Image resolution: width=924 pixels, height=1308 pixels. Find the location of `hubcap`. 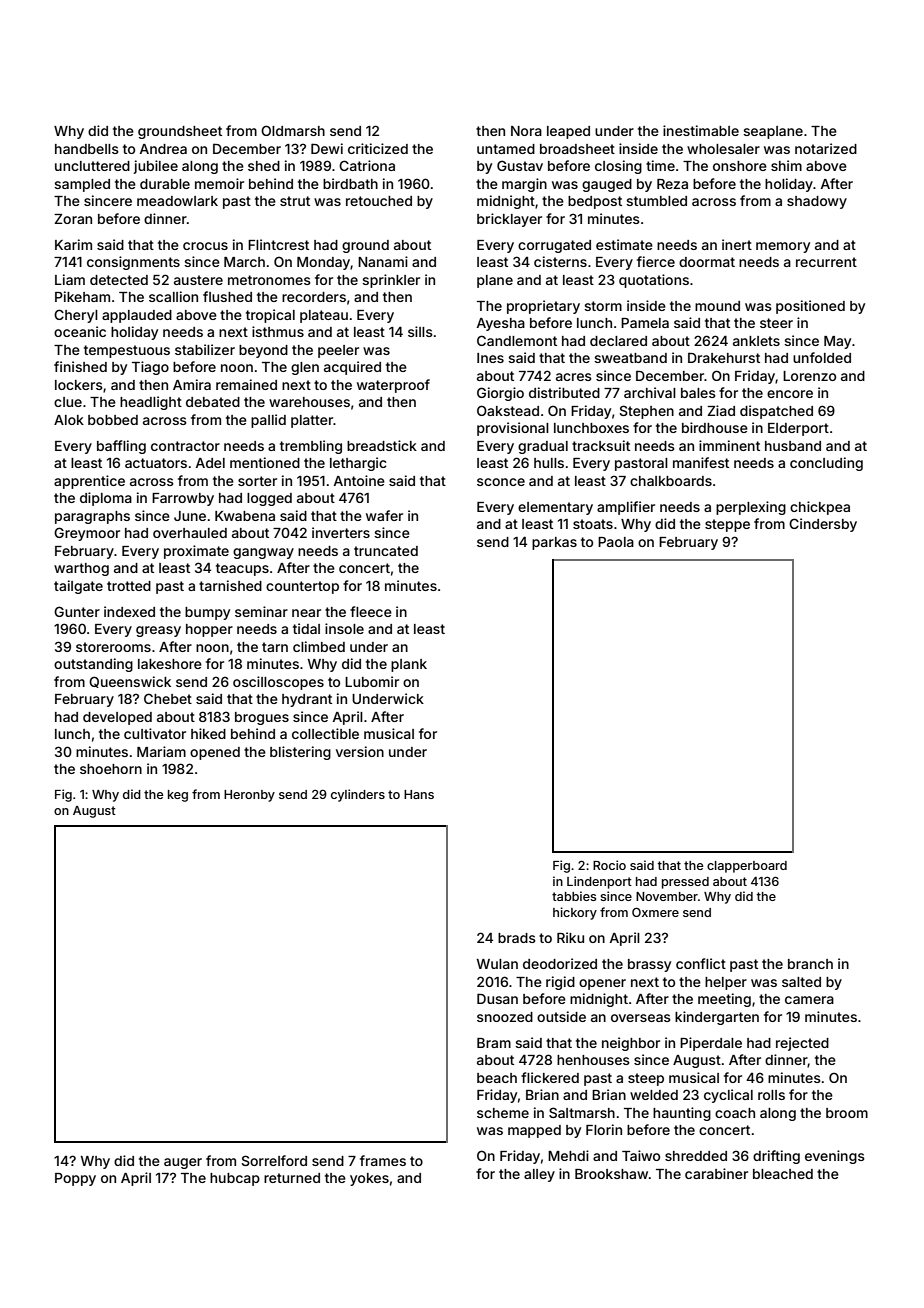

hubcap is located at coordinates (235, 1179).
